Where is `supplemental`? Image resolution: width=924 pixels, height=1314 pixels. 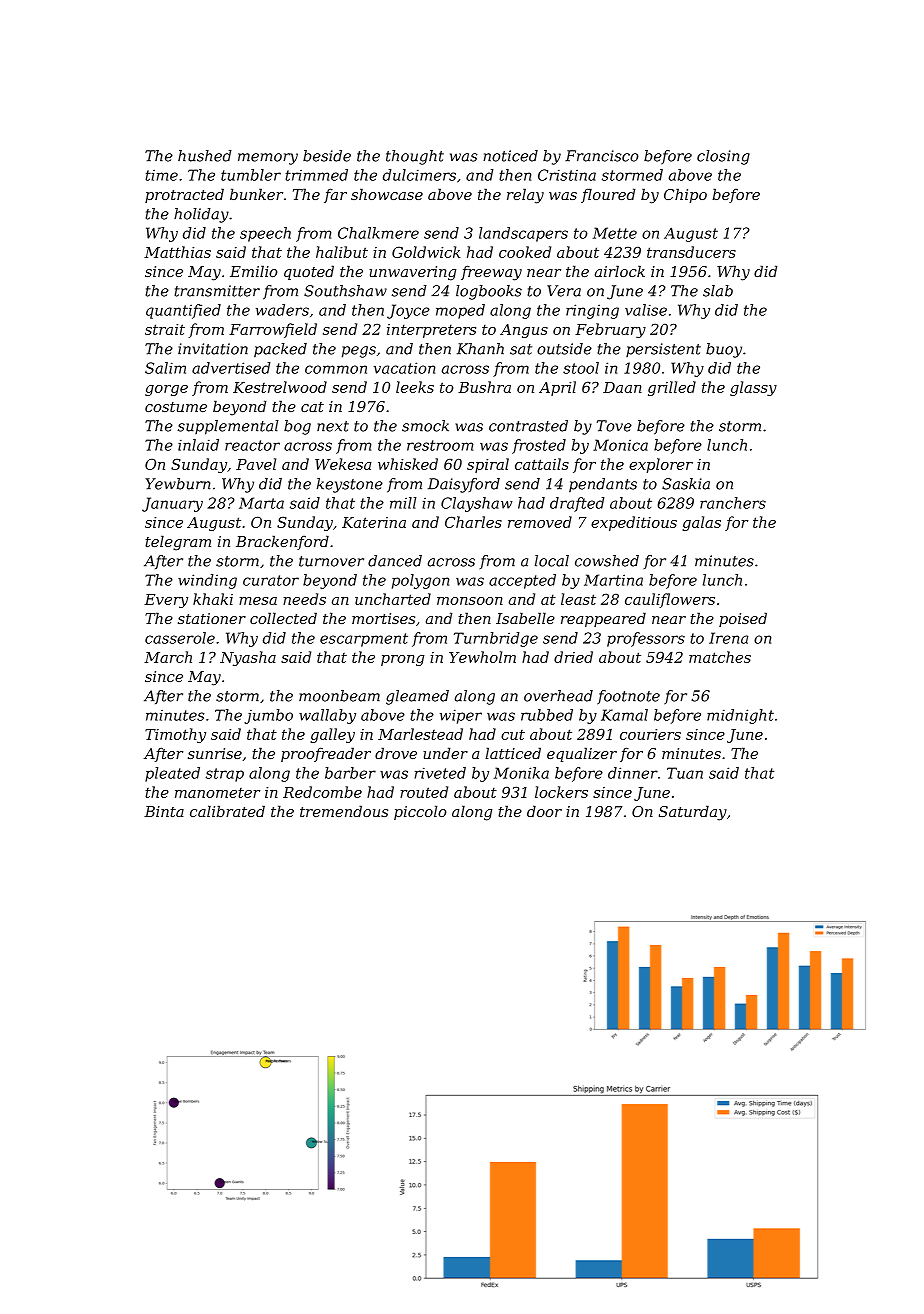 supplemental is located at coordinates (228, 427).
